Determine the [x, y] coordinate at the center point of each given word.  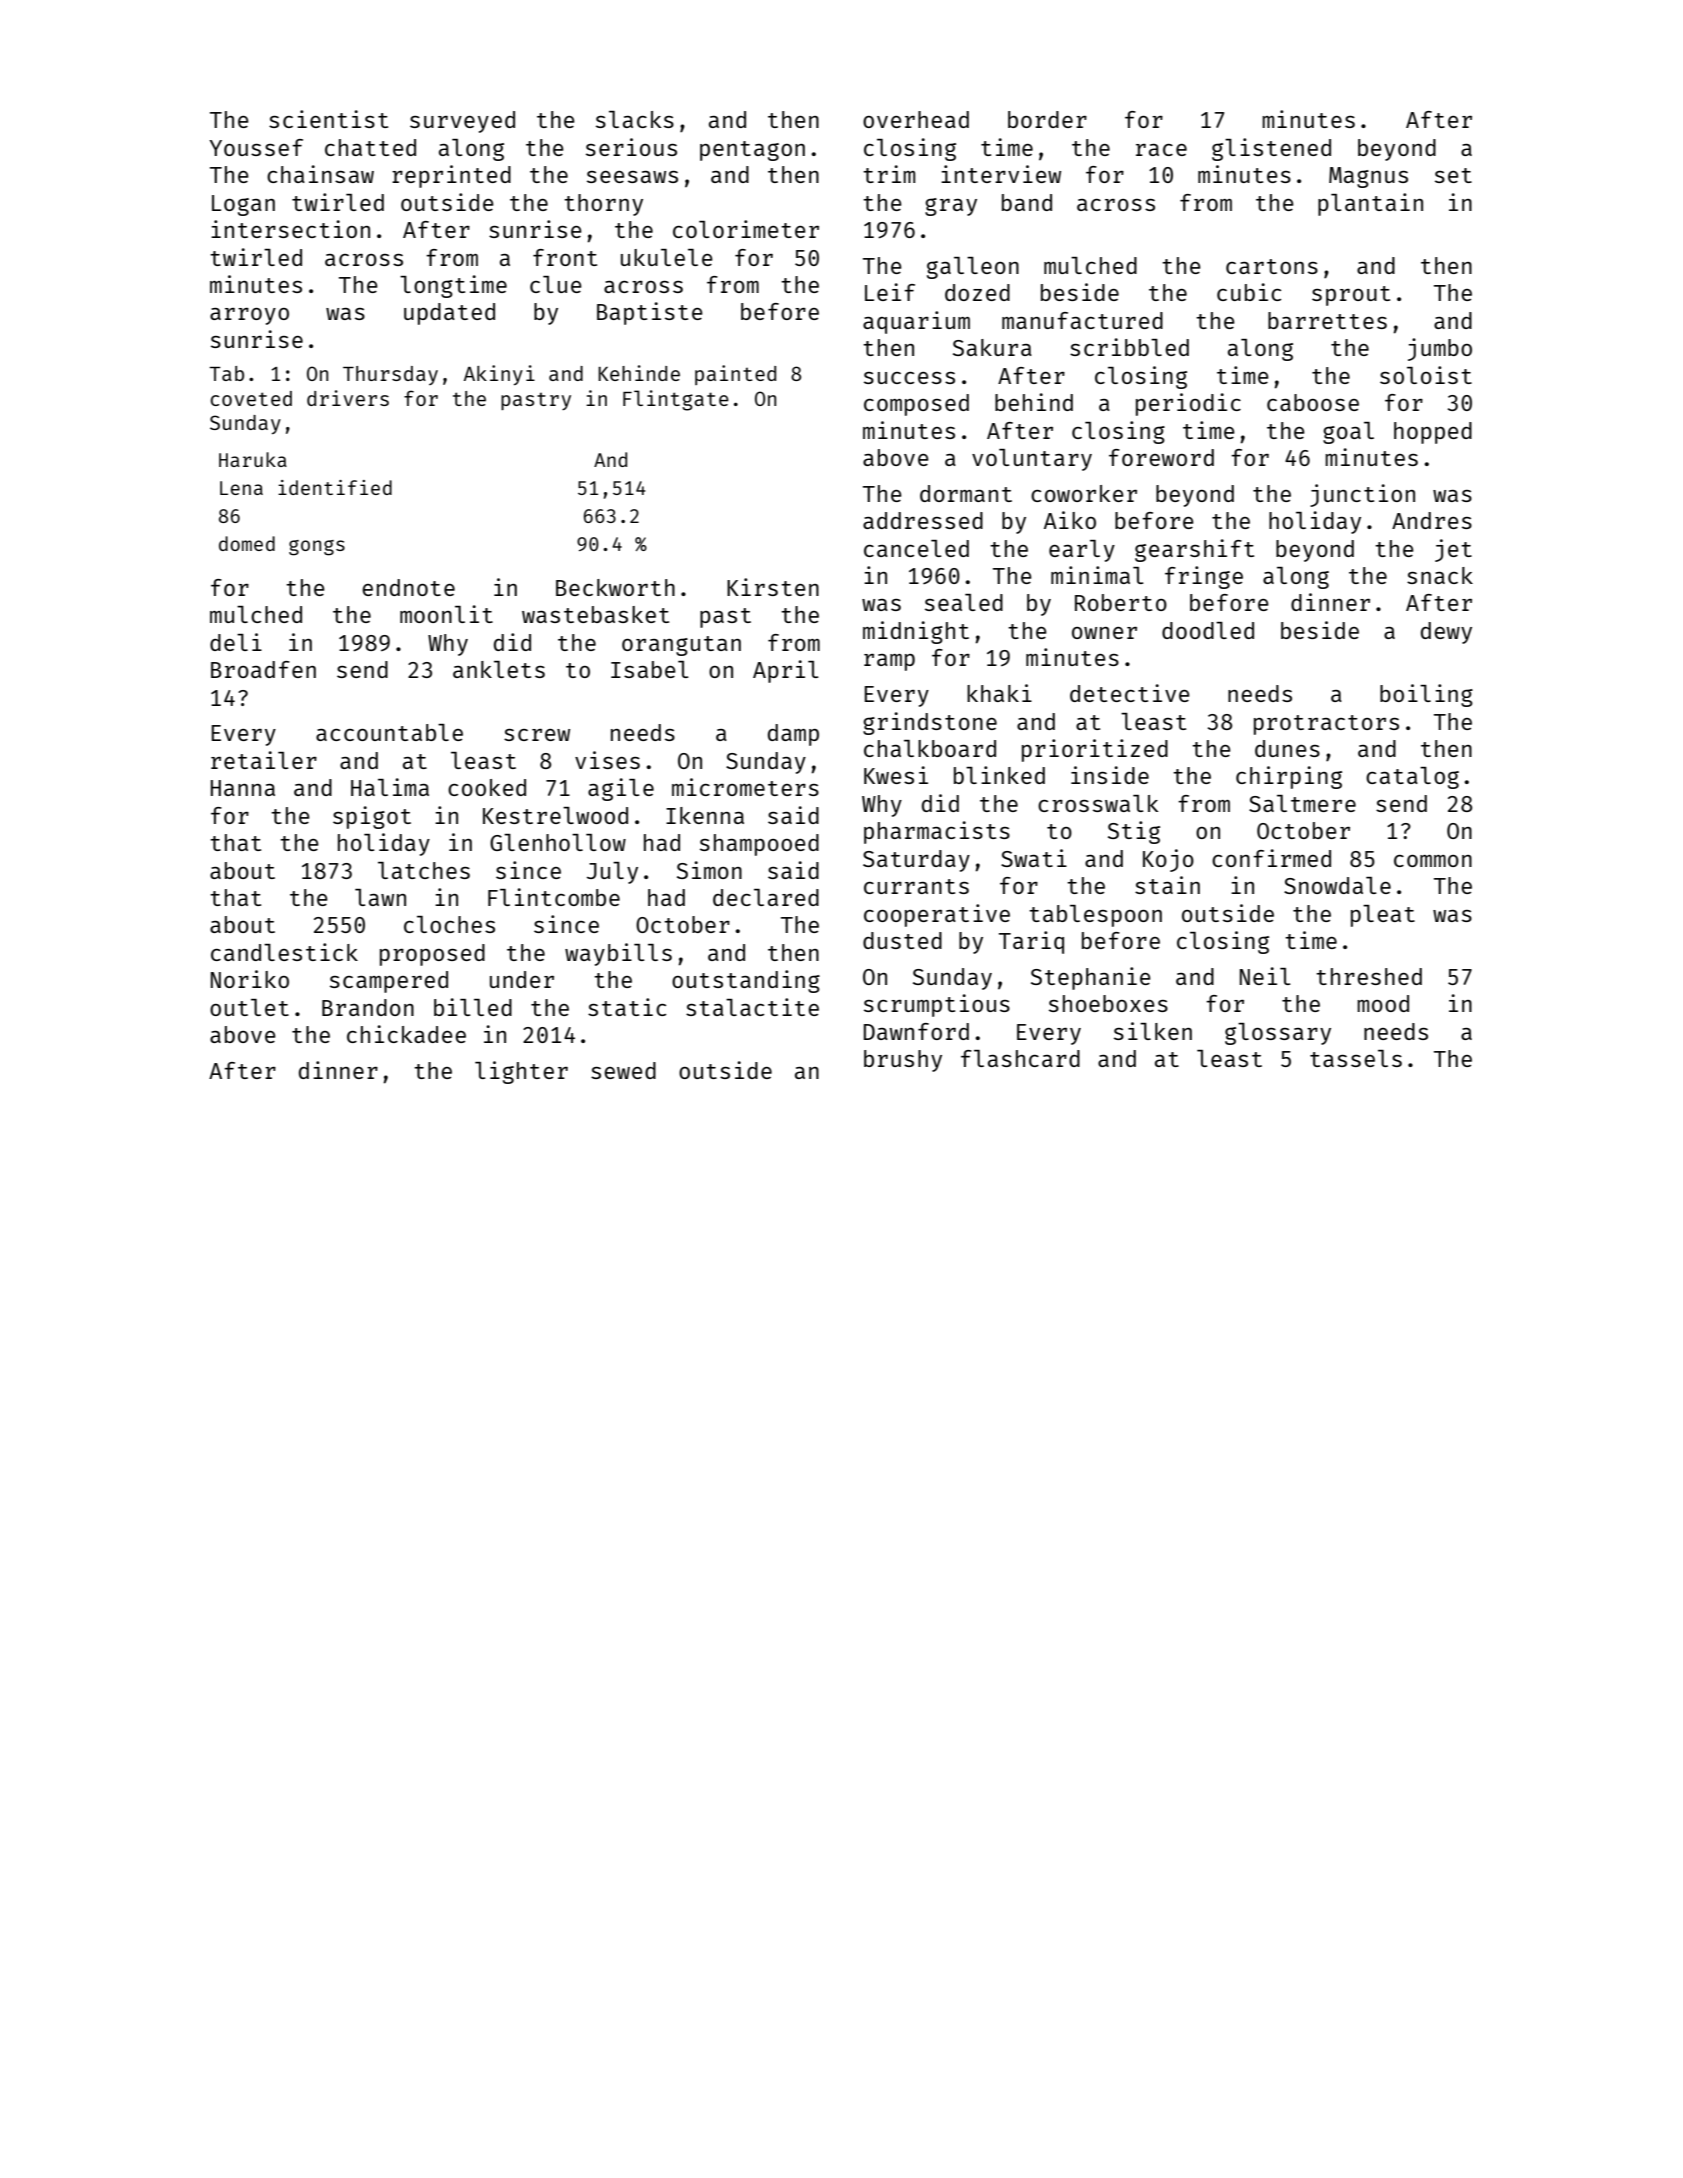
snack [1440, 575]
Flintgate [676, 400]
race [1161, 150]
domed [247, 543]
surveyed [462, 122]
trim [889, 174]
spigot [372, 817]
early [1082, 551]
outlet [249, 1007]
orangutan [681, 646]
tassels [1356, 1058]
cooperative [937, 915]
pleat [1383, 916]
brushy [903, 1061]
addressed [923, 520]
